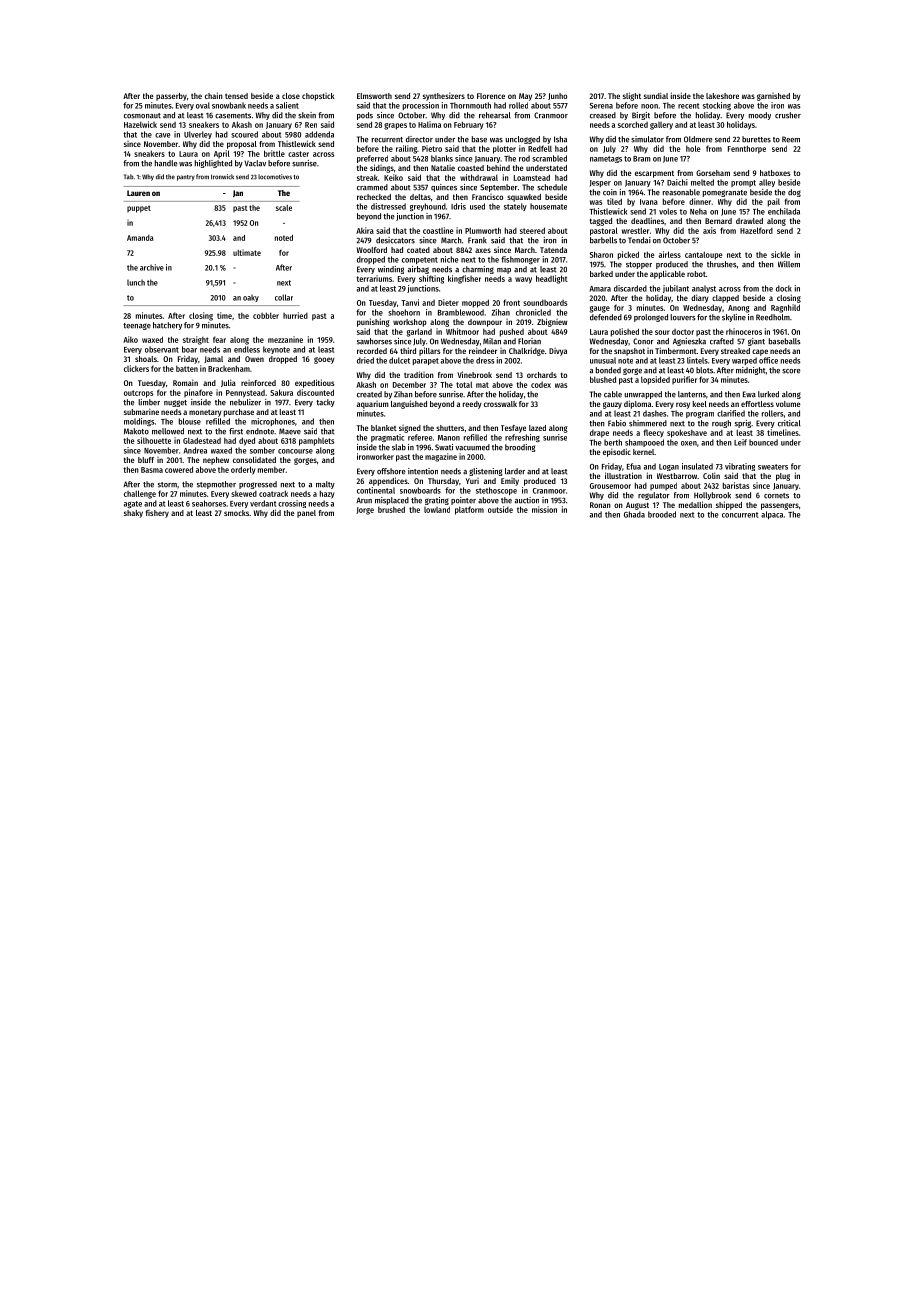  I want to click on grapes, so click(395, 126).
